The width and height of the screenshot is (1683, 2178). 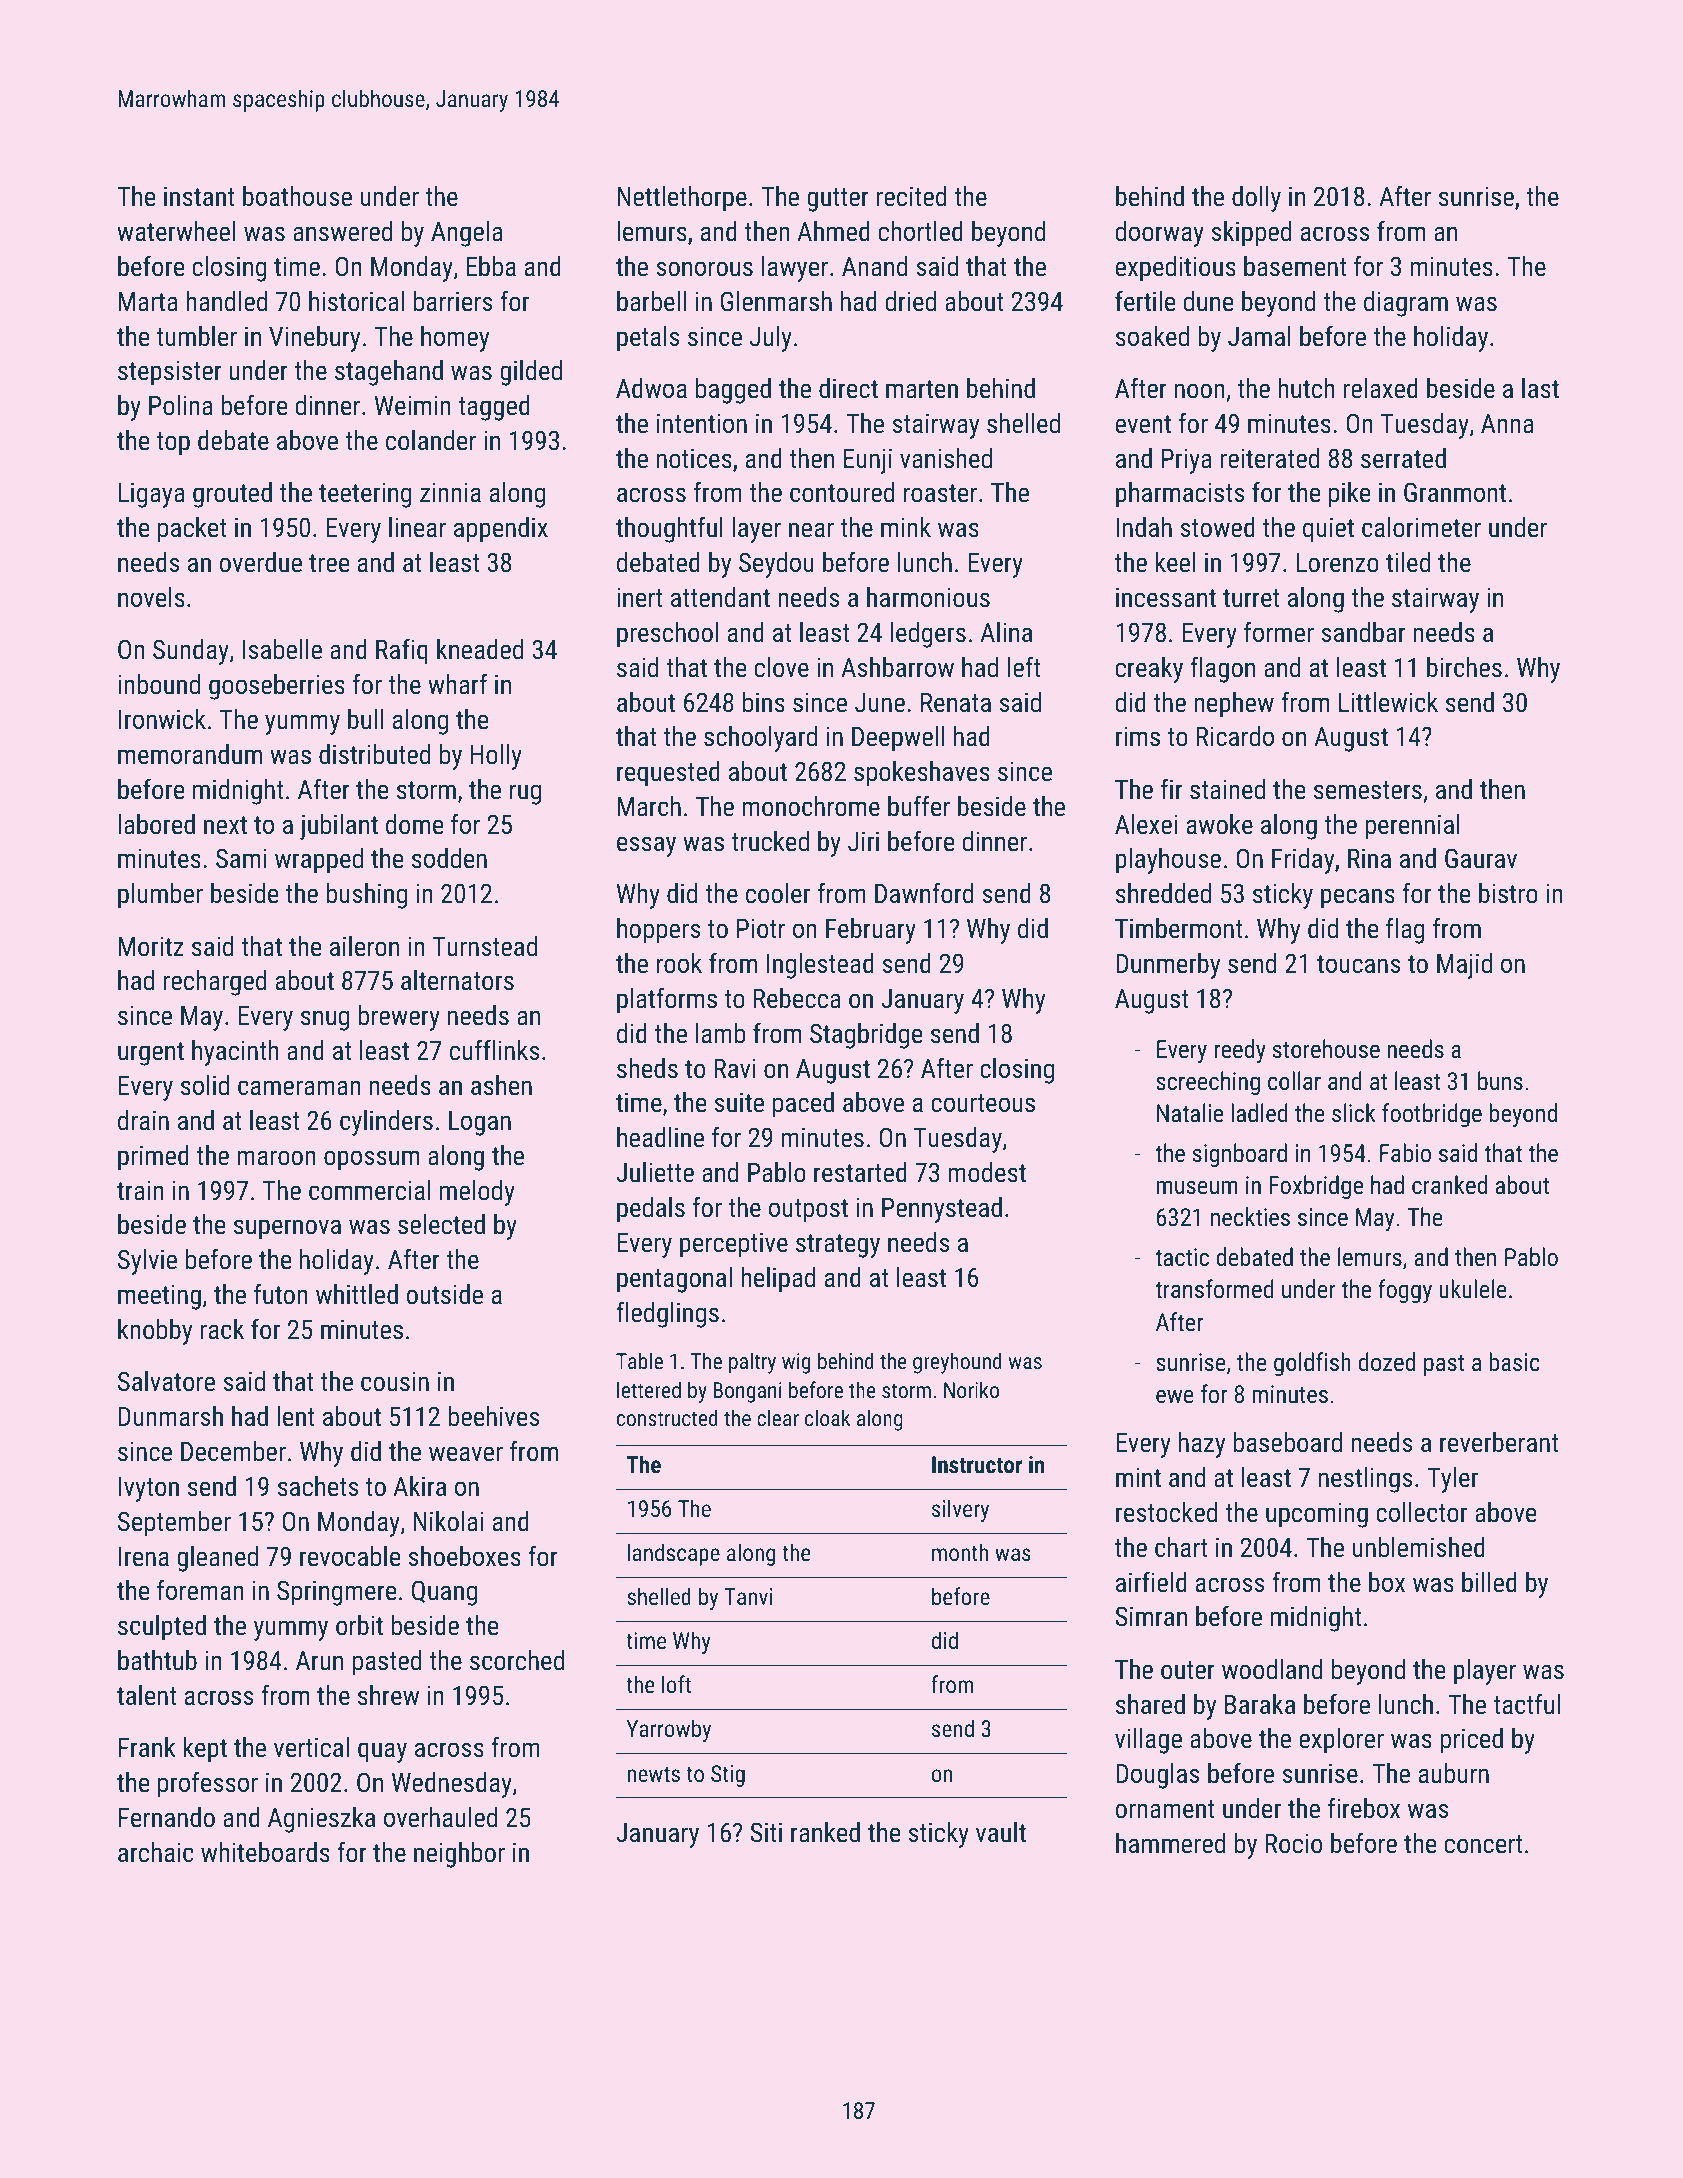 What do you see at coordinates (287, 1229) in the screenshot?
I see `supernova` at bounding box center [287, 1229].
